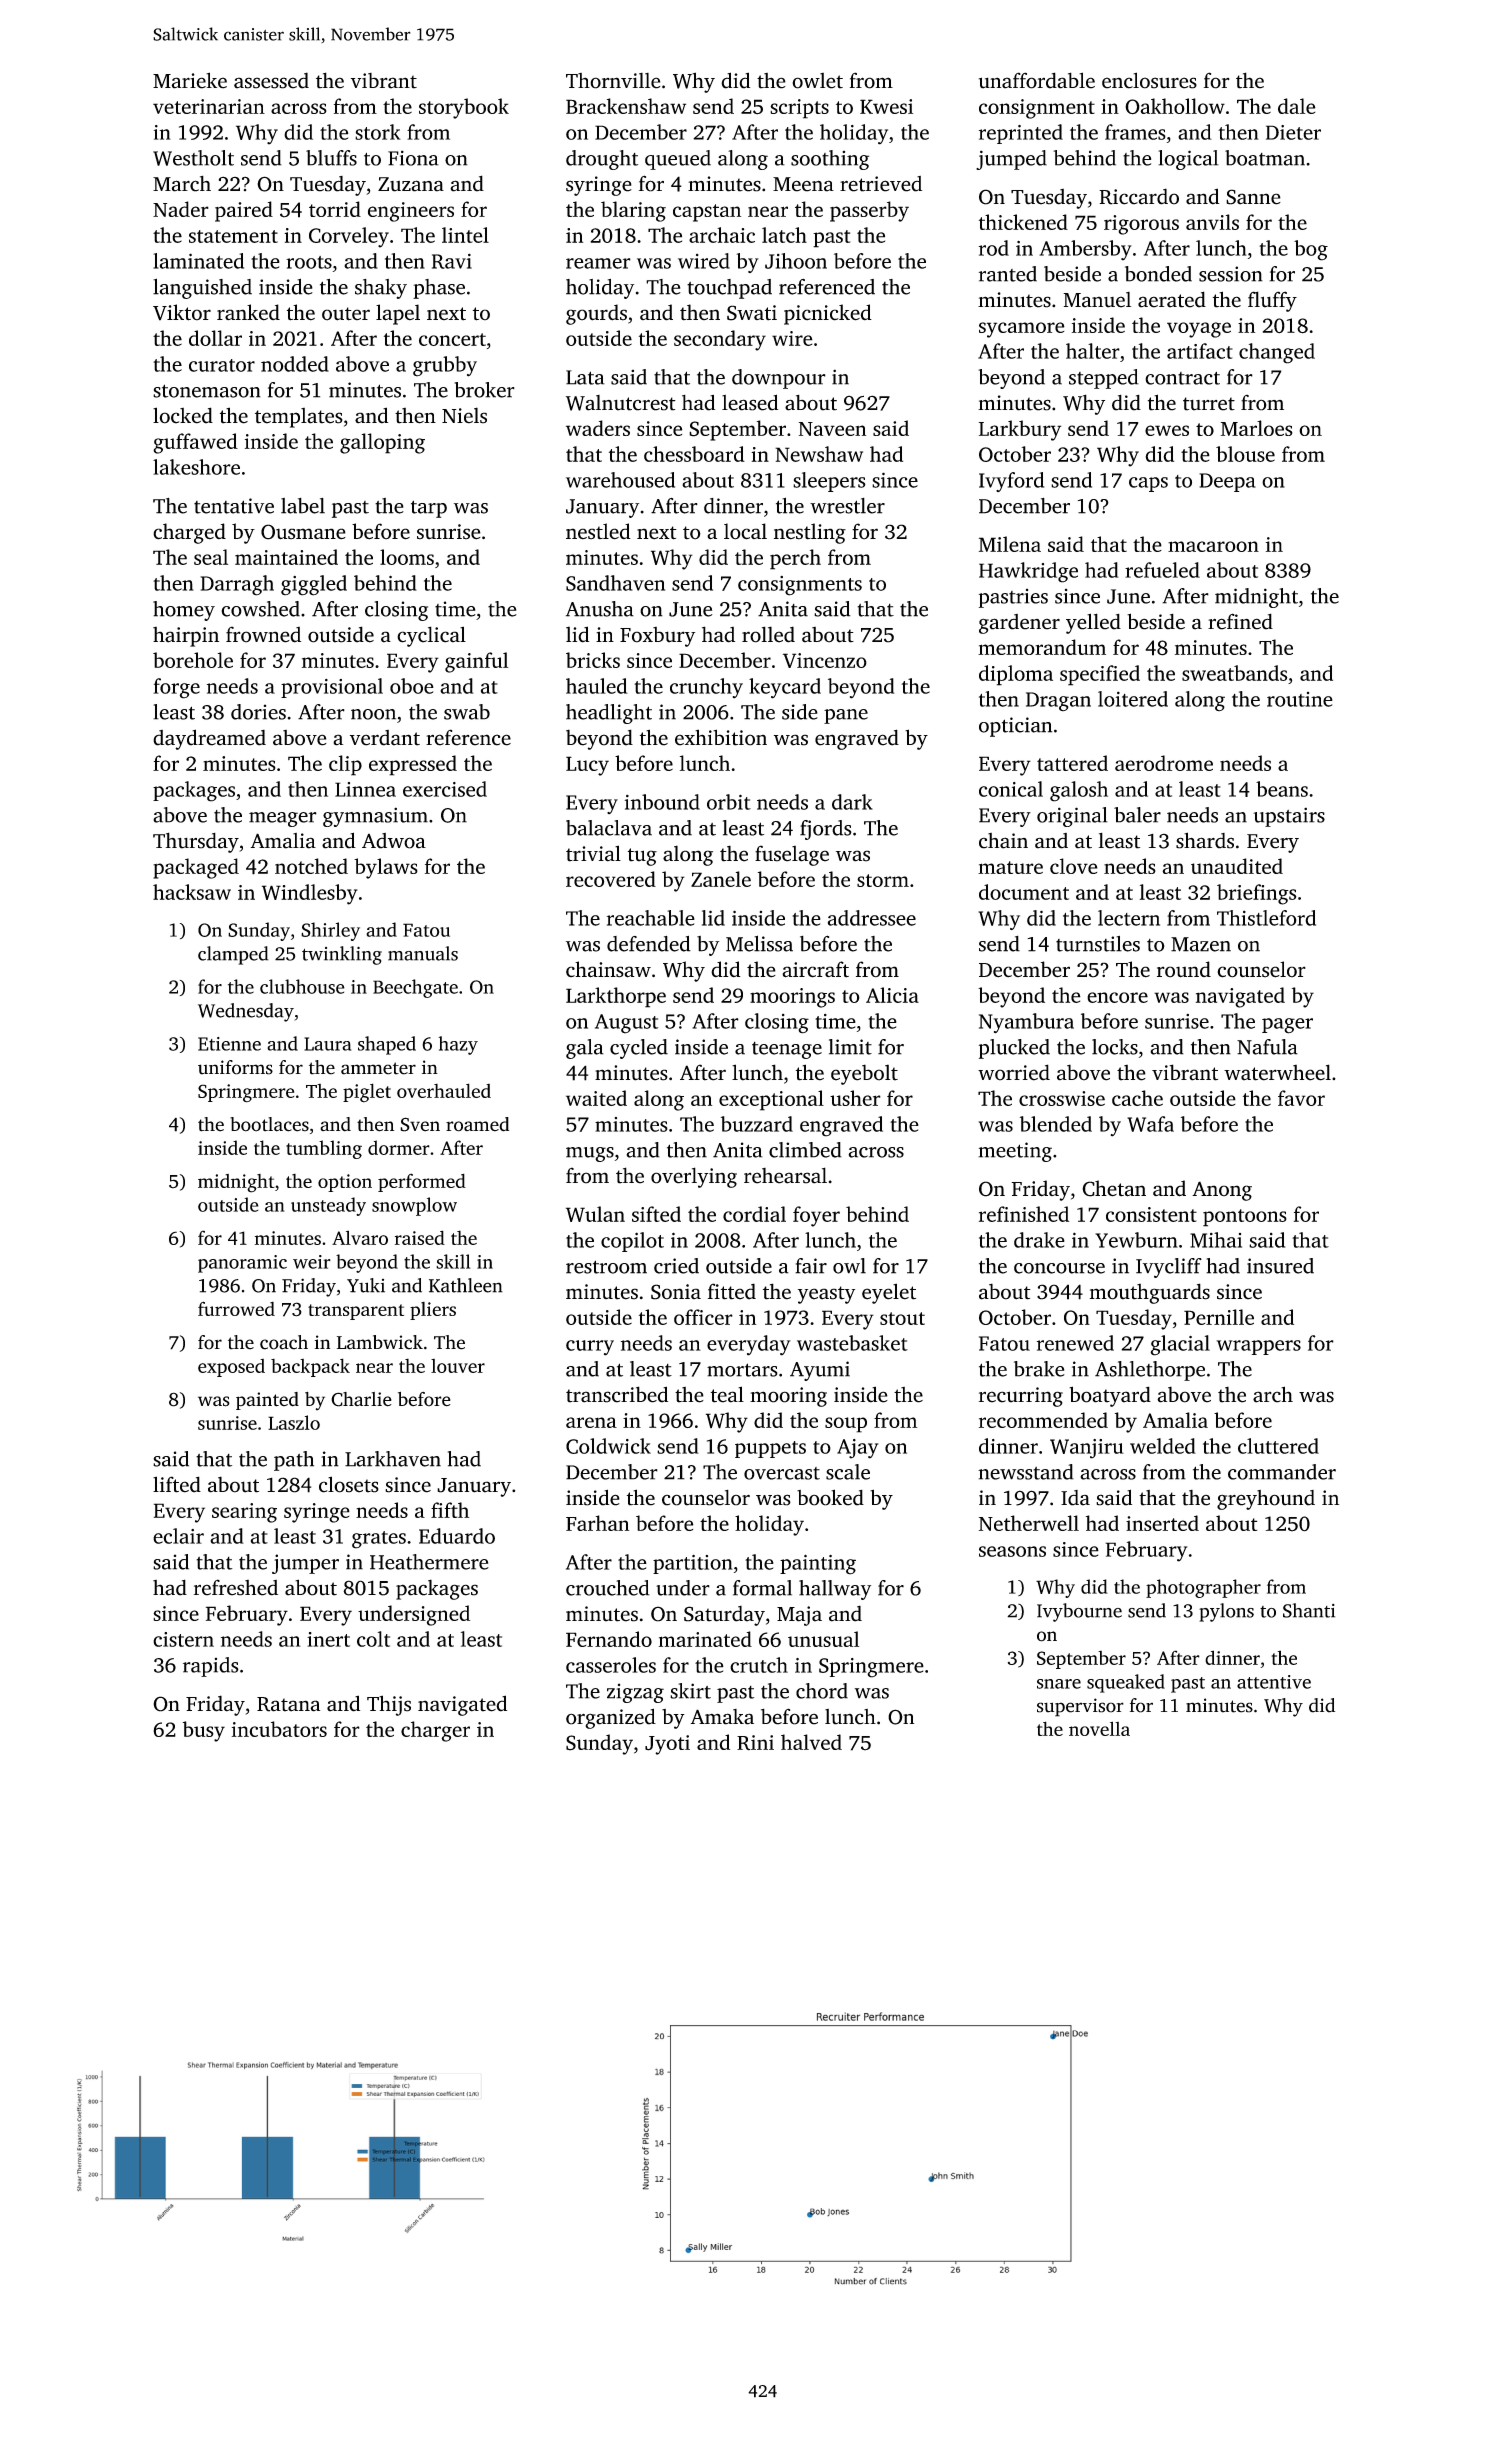  What do you see at coordinates (1037, 80) in the page?
I see `unaffordable` at bounding box center [1037, 80].
